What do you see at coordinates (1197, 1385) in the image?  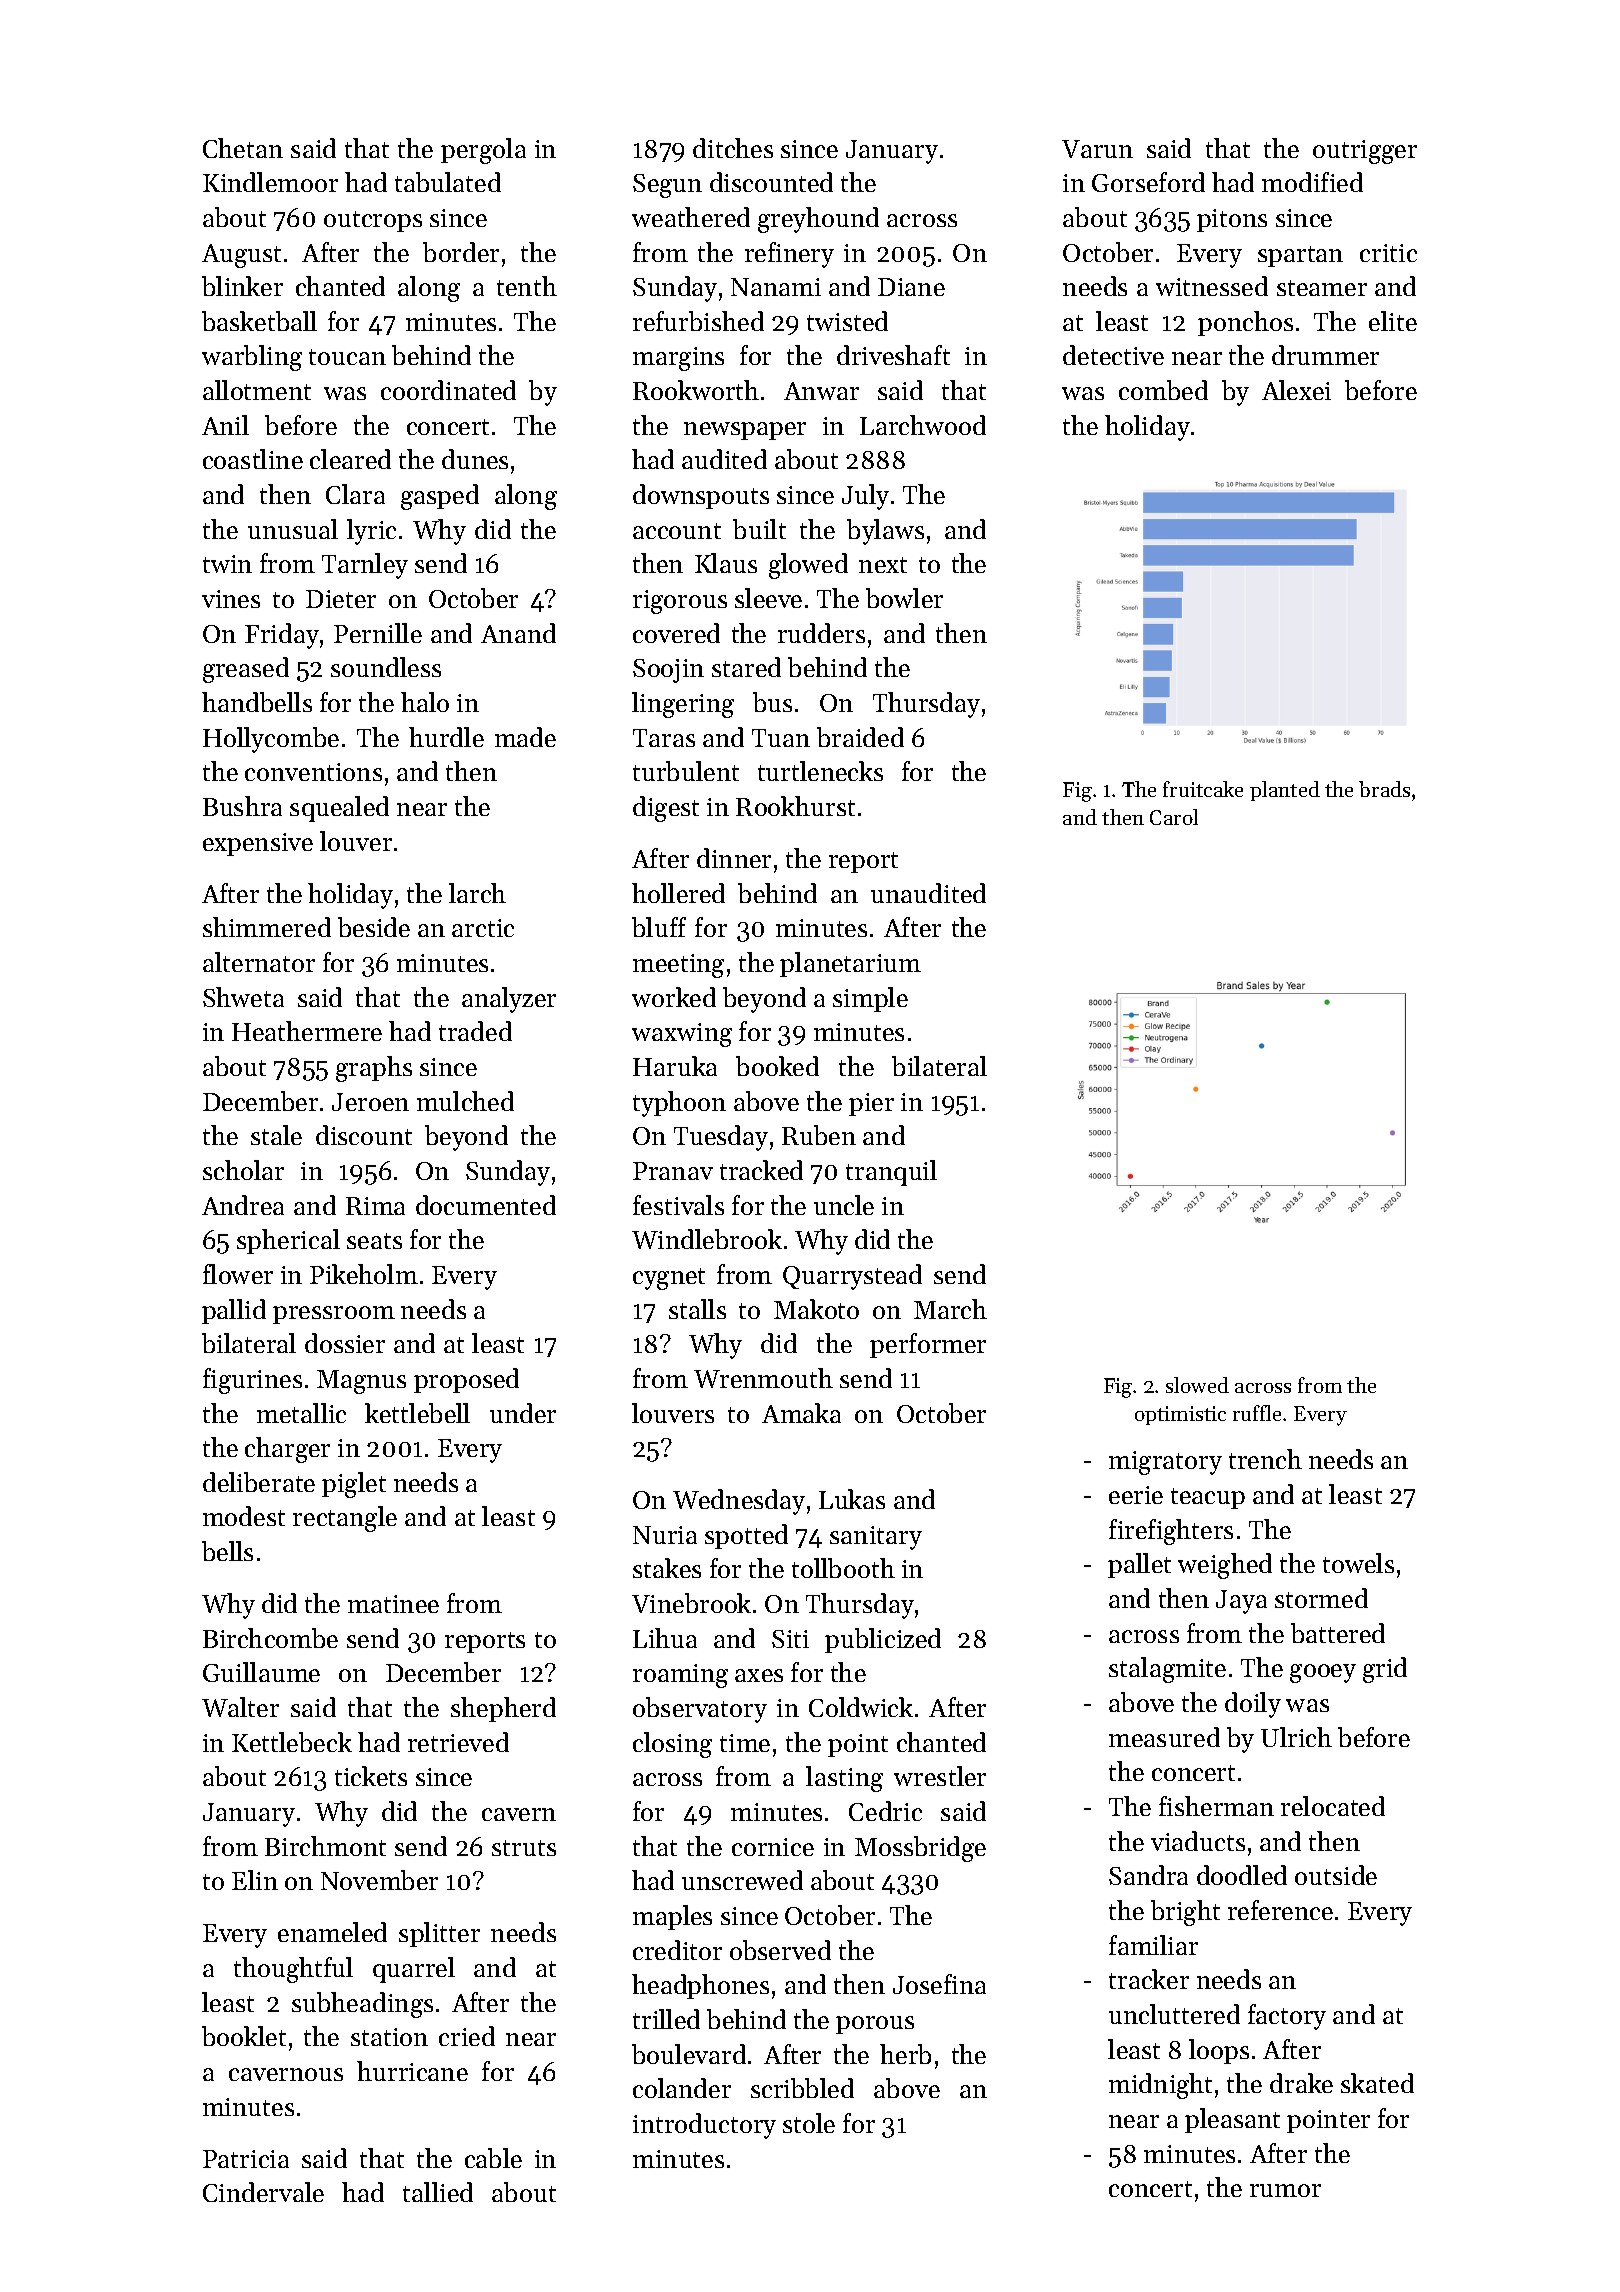 I see `slowed` at bounding box center [1197, 1385].
